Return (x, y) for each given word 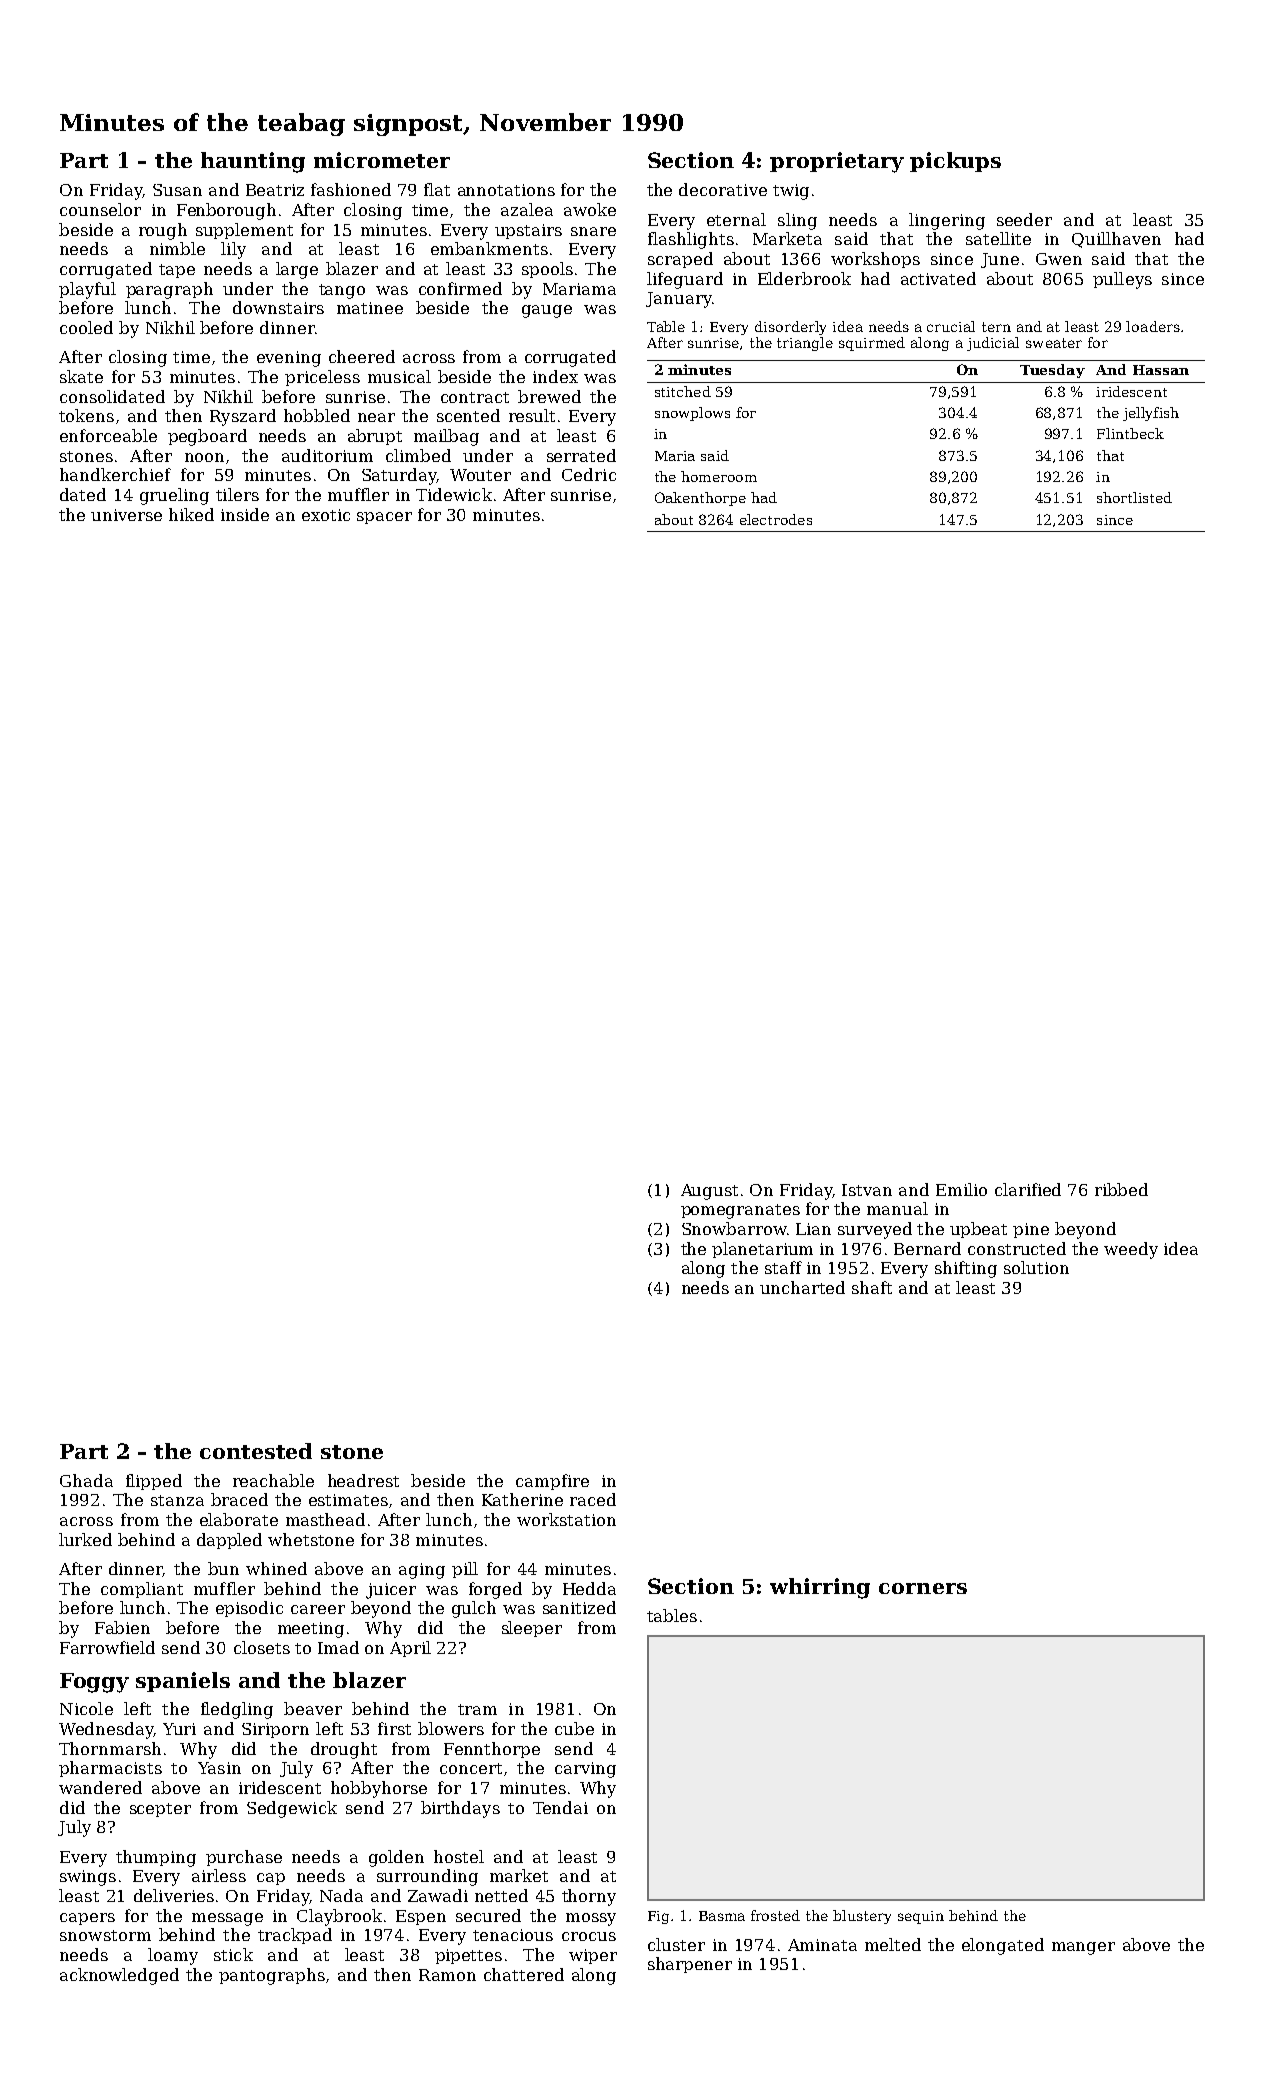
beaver (313, 1708)
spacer (384, 518)
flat (437, 189)
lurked (85, 1539)
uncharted (802, 1287)
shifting (966, 1269)
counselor (100, 209)
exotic (326, 515)
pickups (955, 162)
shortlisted (1134, 497)
